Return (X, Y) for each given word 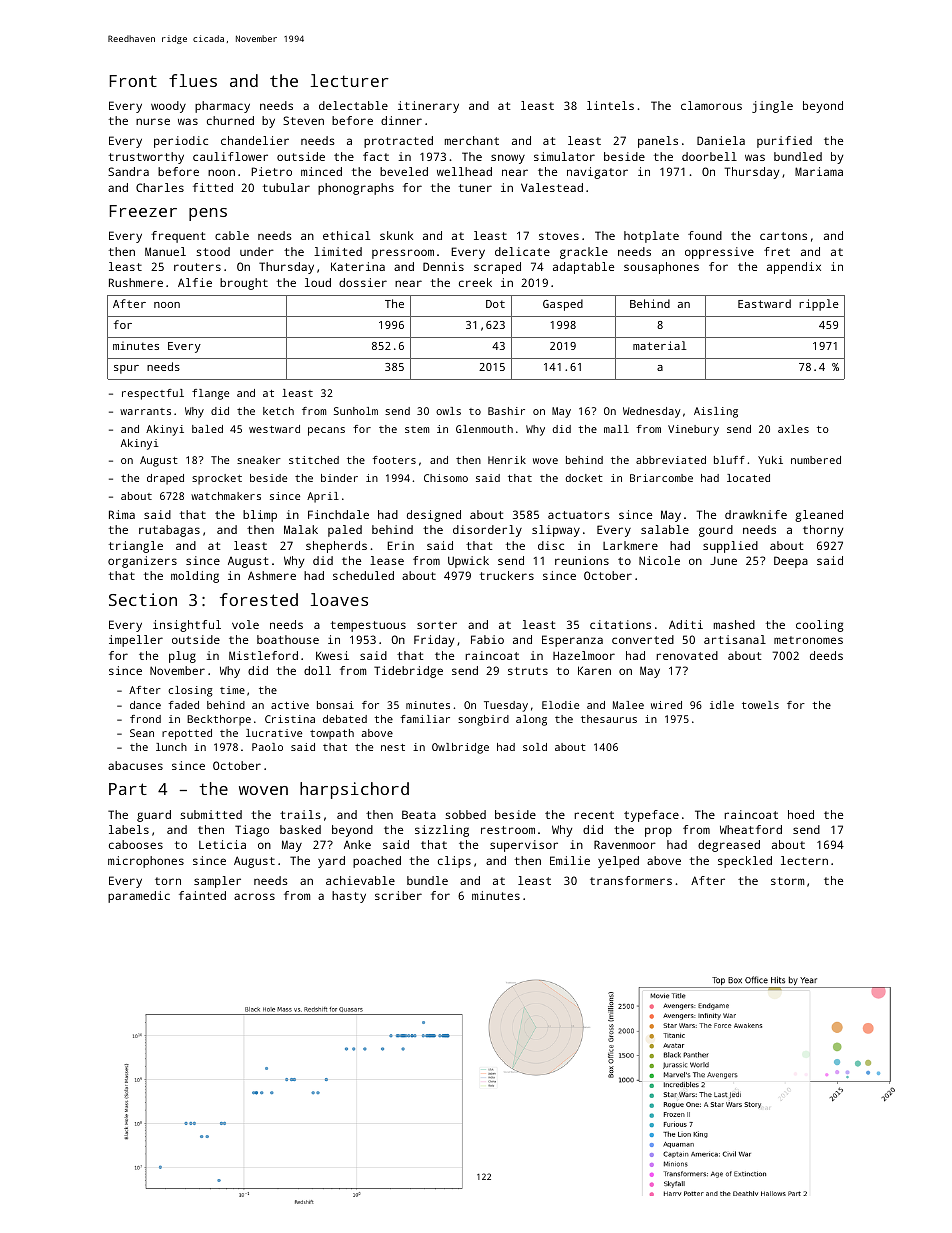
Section (143, 599)
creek (475, 282)
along (531, 720)
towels (760, 705)
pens (208, 214)
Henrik (507, 460)
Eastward (764, 303)
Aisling (716, 412)
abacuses (135, 765)
